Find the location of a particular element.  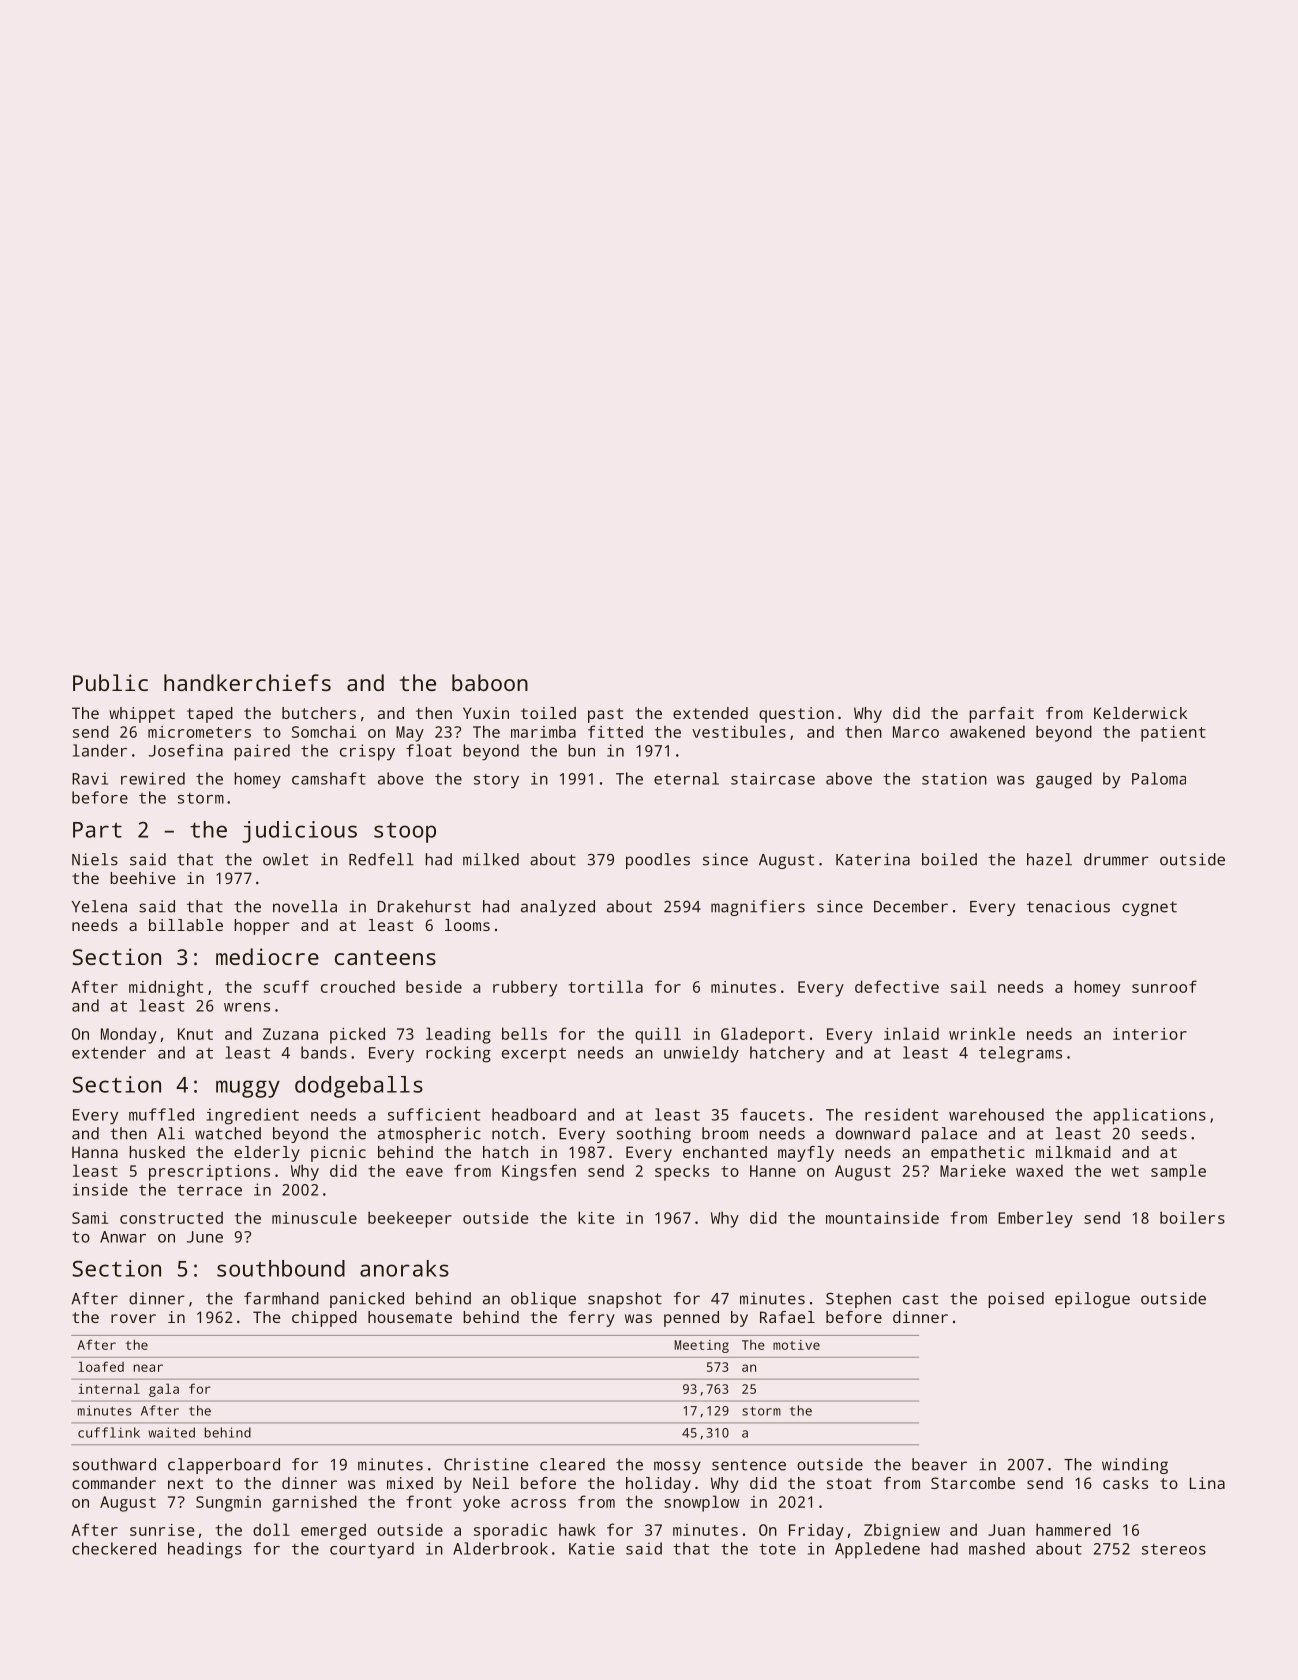

garnished is located at coordinates (314, 1503).
